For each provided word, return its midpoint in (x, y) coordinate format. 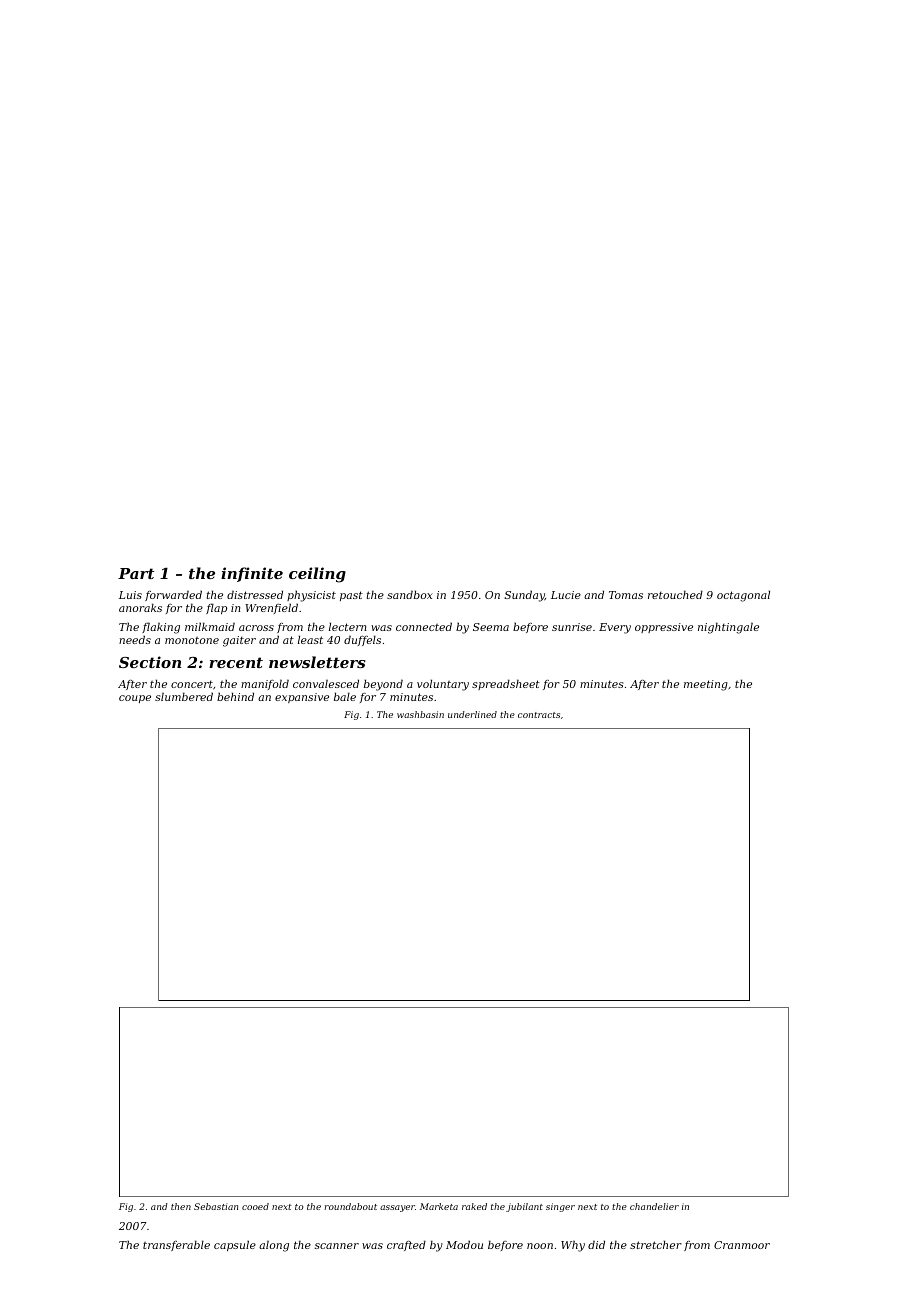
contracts (539, 715)
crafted (406, 1245)
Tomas (626, 595)
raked (474, 1206)
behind (235, 696)
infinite (252, 574)
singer (560, 1207)
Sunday (524, 596)
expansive (302, 698)
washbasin (420, 714)
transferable (176, 1245)
